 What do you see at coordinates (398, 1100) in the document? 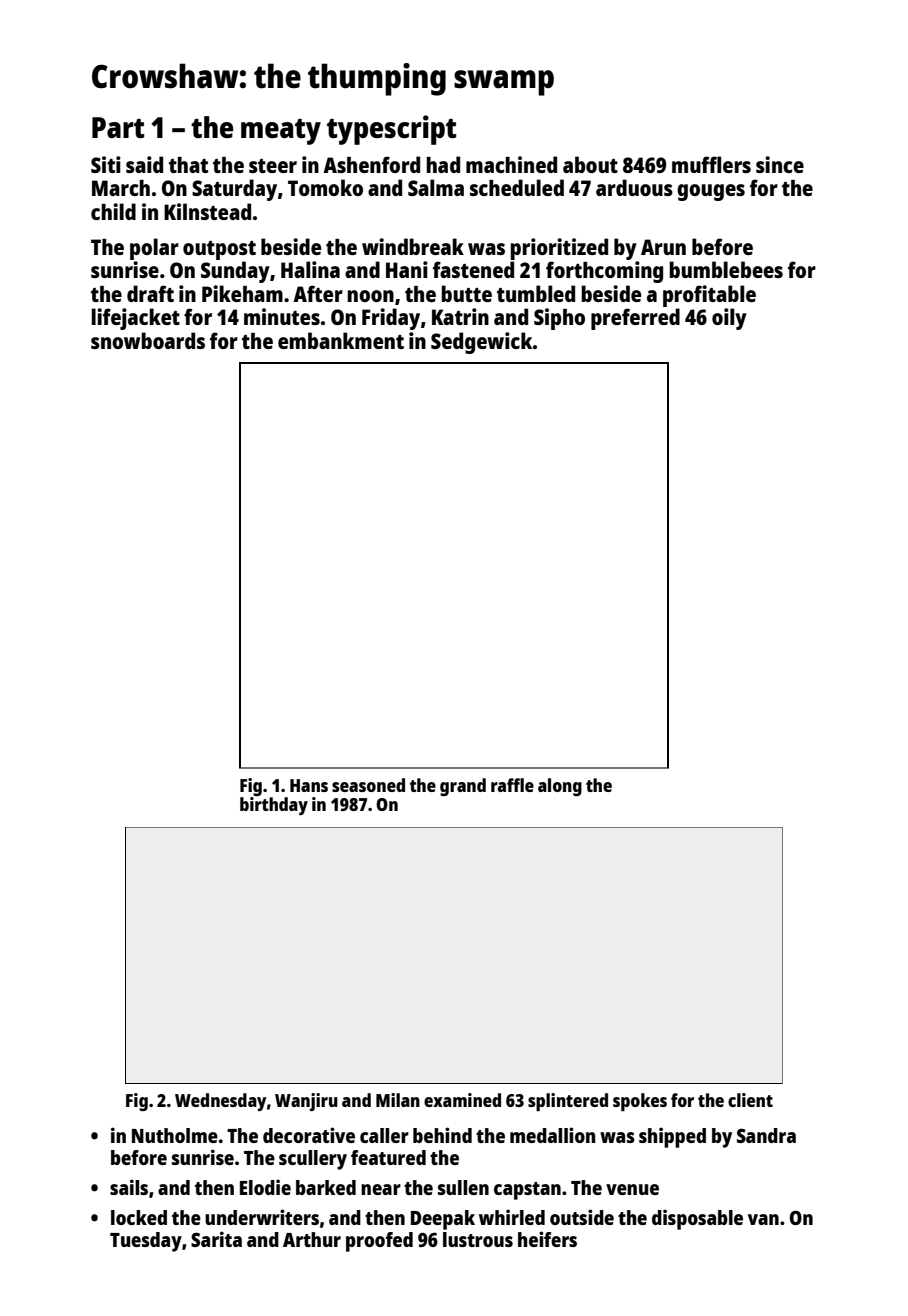
I see `Milan` at bounding box center [398, 1100].
